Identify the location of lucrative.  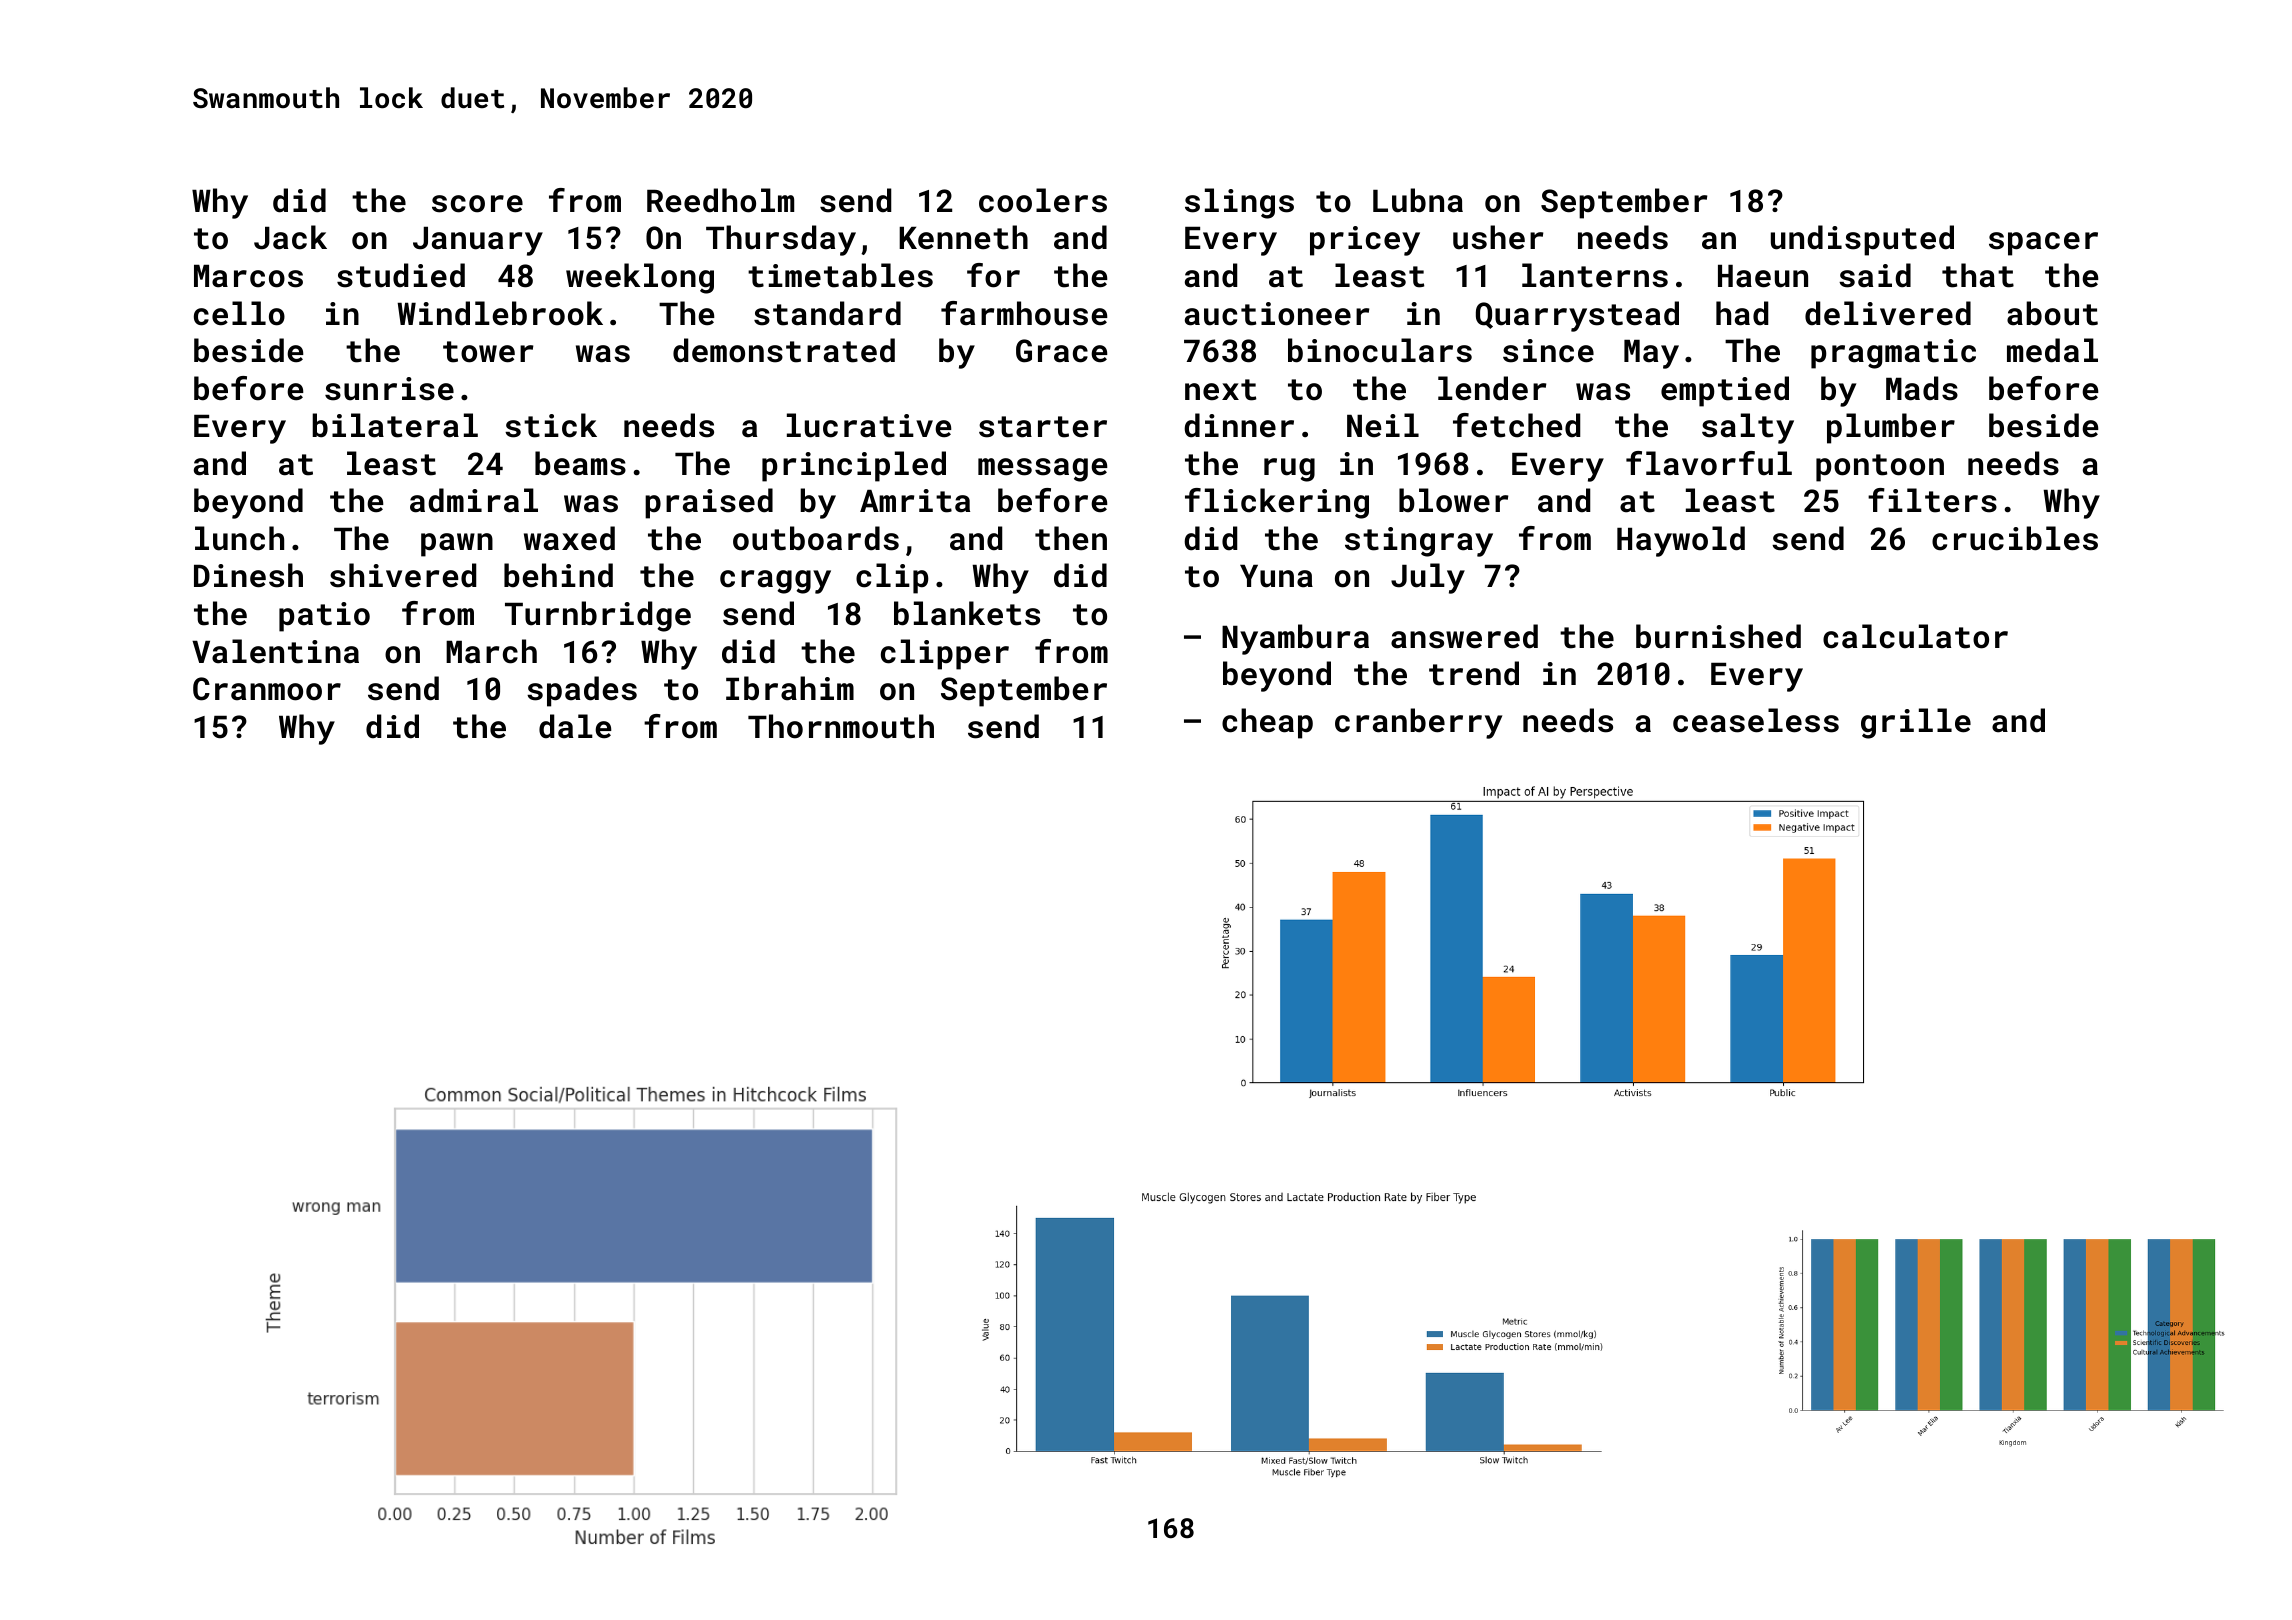
(869, 425).
